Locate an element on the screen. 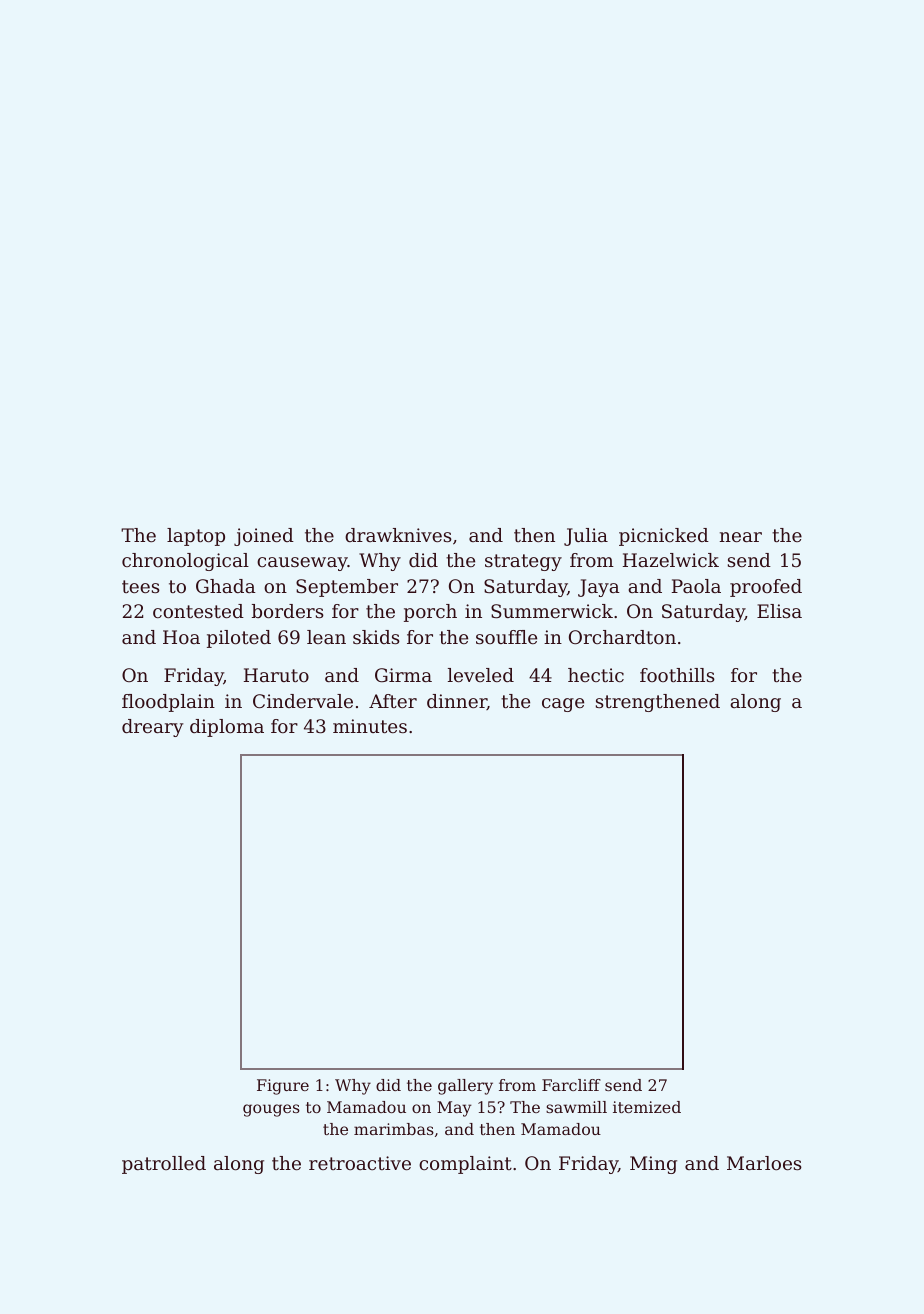 This screenshot has width=924, height=1314. drawknives is located at coordinates (398, 535).
